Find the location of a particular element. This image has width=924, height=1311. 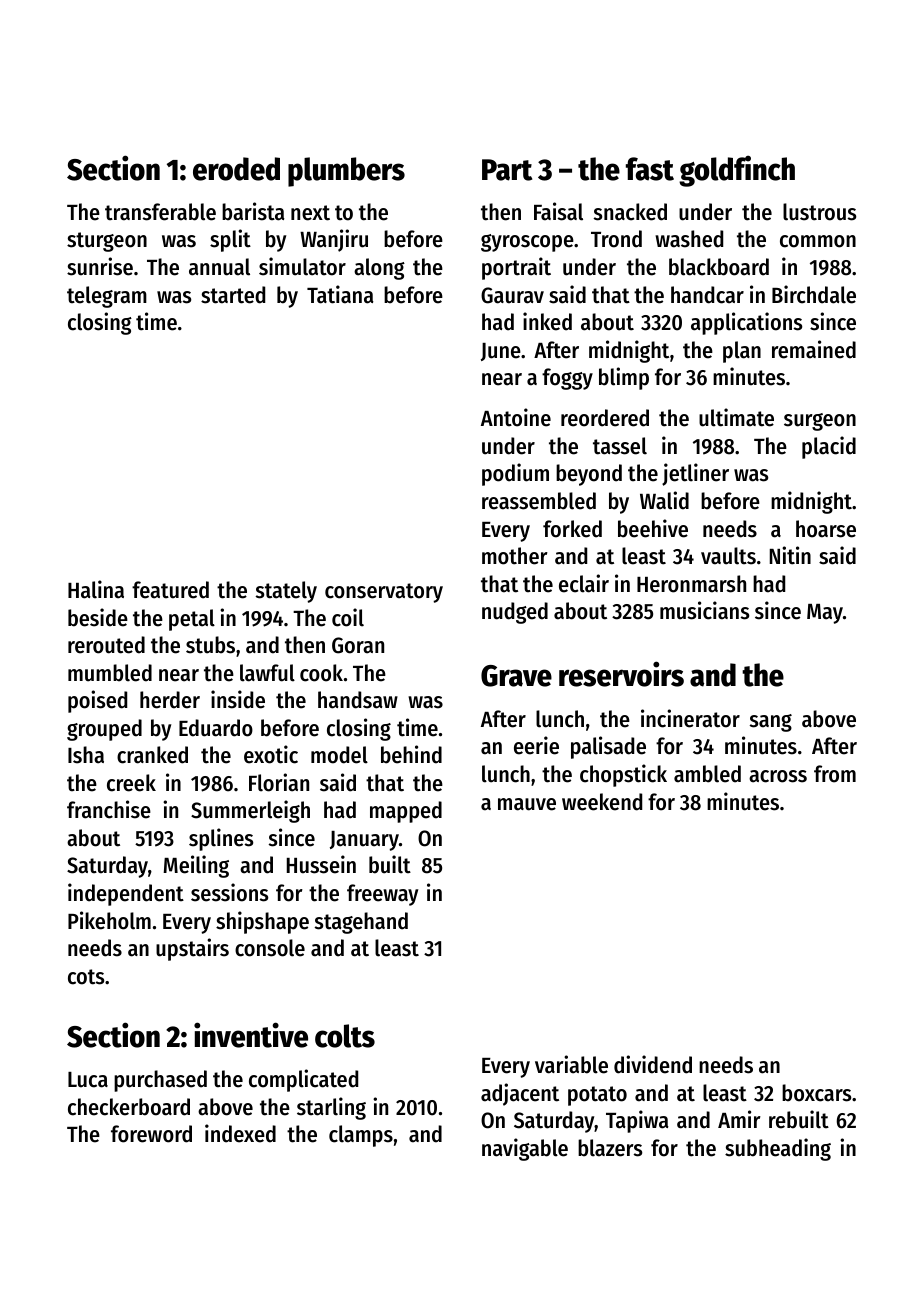

placid is located at coordinates (829, 447).
